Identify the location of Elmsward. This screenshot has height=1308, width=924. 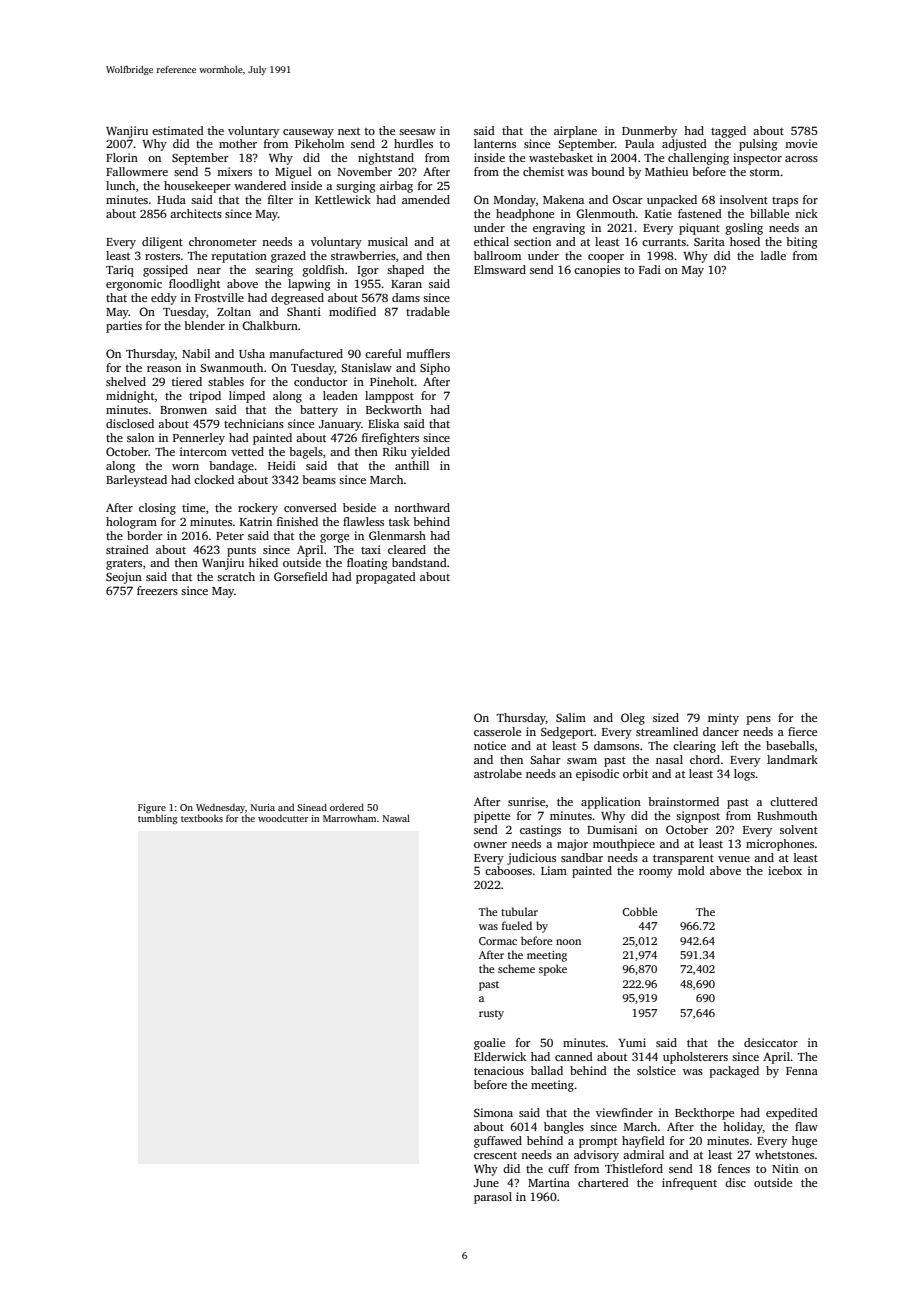
(500, 269).
